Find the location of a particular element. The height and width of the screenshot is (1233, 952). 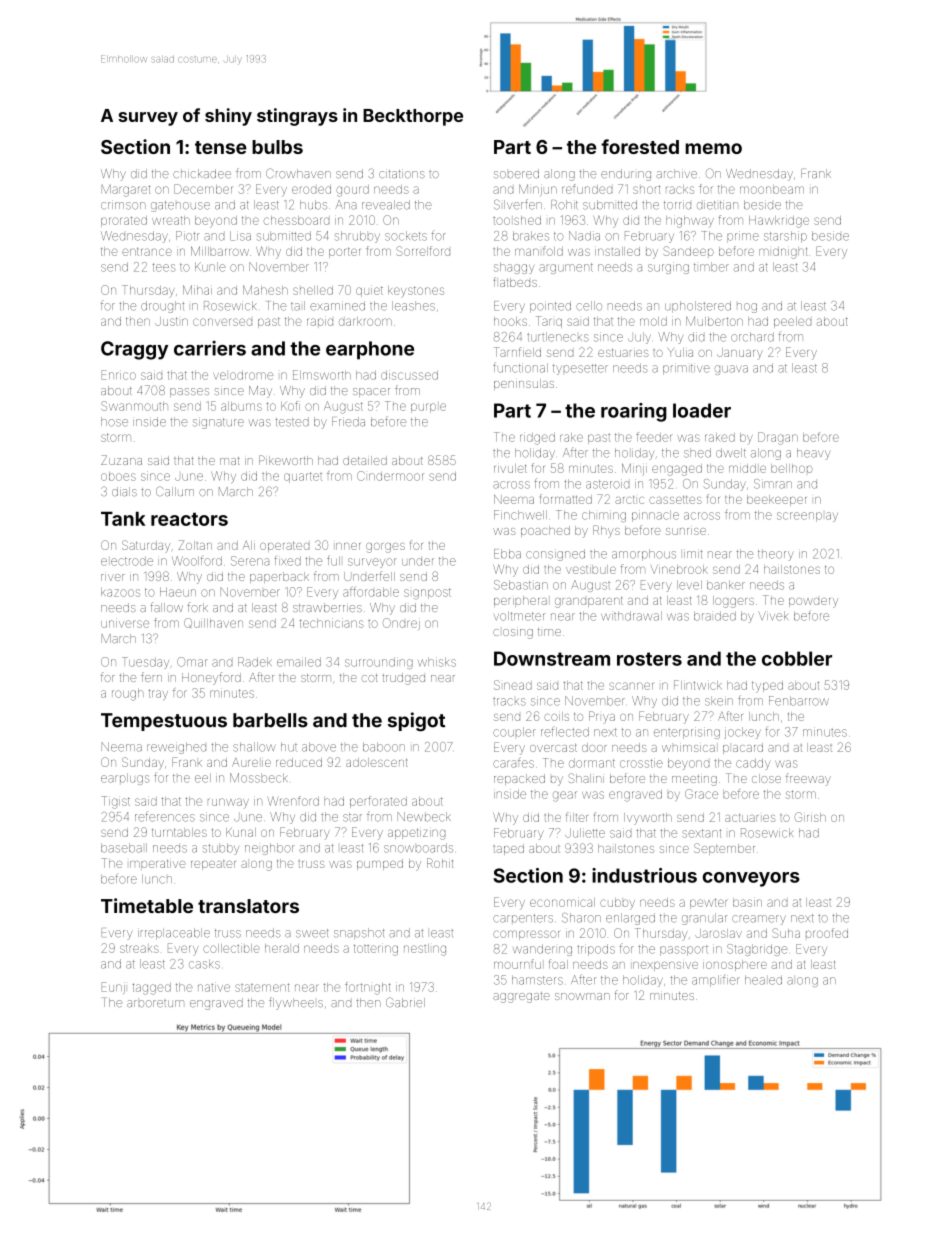

gorges is located at coordinates (385, 548).
